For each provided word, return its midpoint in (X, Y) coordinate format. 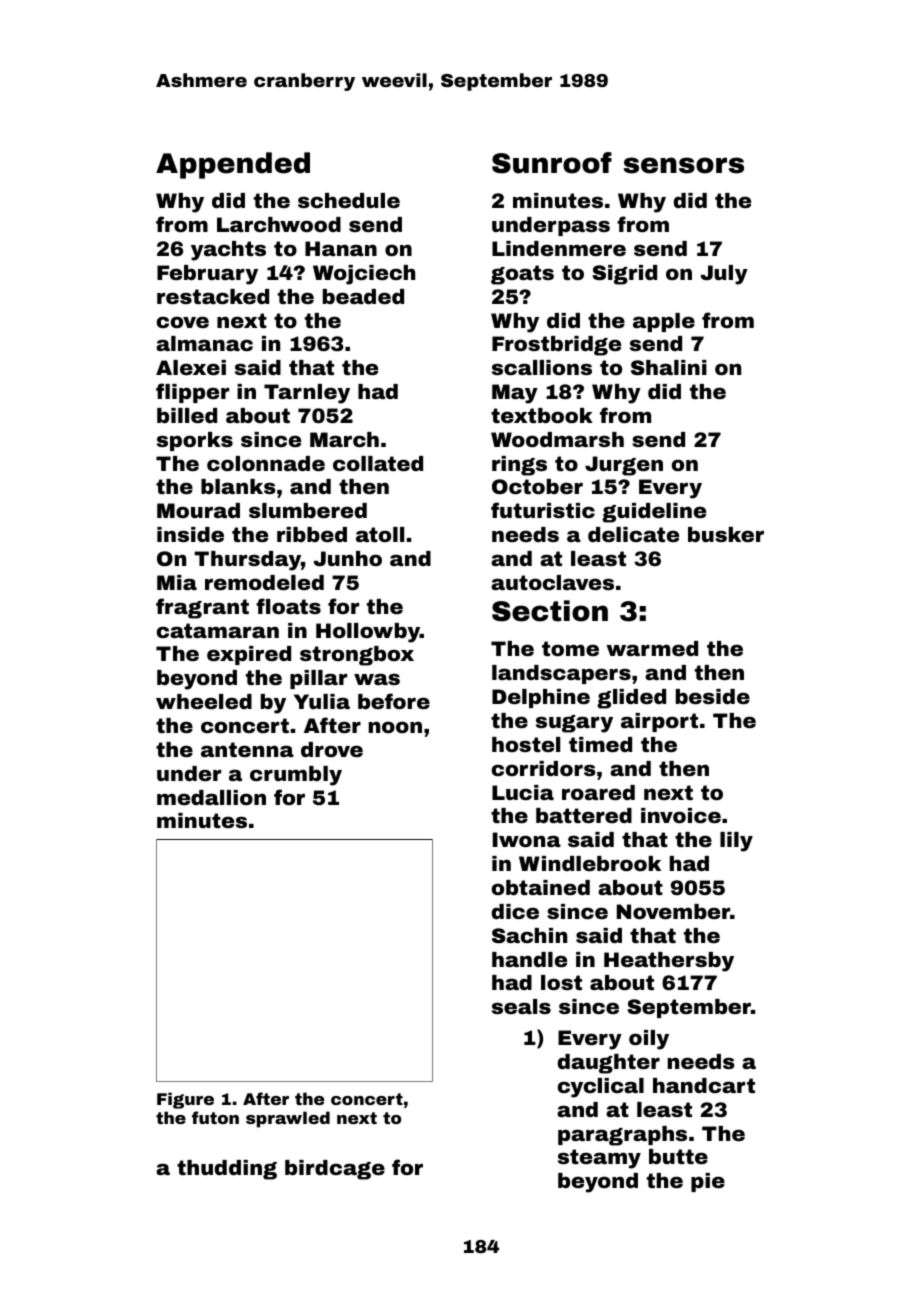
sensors (684, 165)
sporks (195, 441)
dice (515, 911)
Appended (233, 165)
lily (736, 842)
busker (726, 534)
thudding (227, 1170)
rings (519, 466)
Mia (177, 582)
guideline (654, 513)
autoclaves (552, 582)
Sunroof (552, 163)
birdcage (335, 1170)
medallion (211, 797)
